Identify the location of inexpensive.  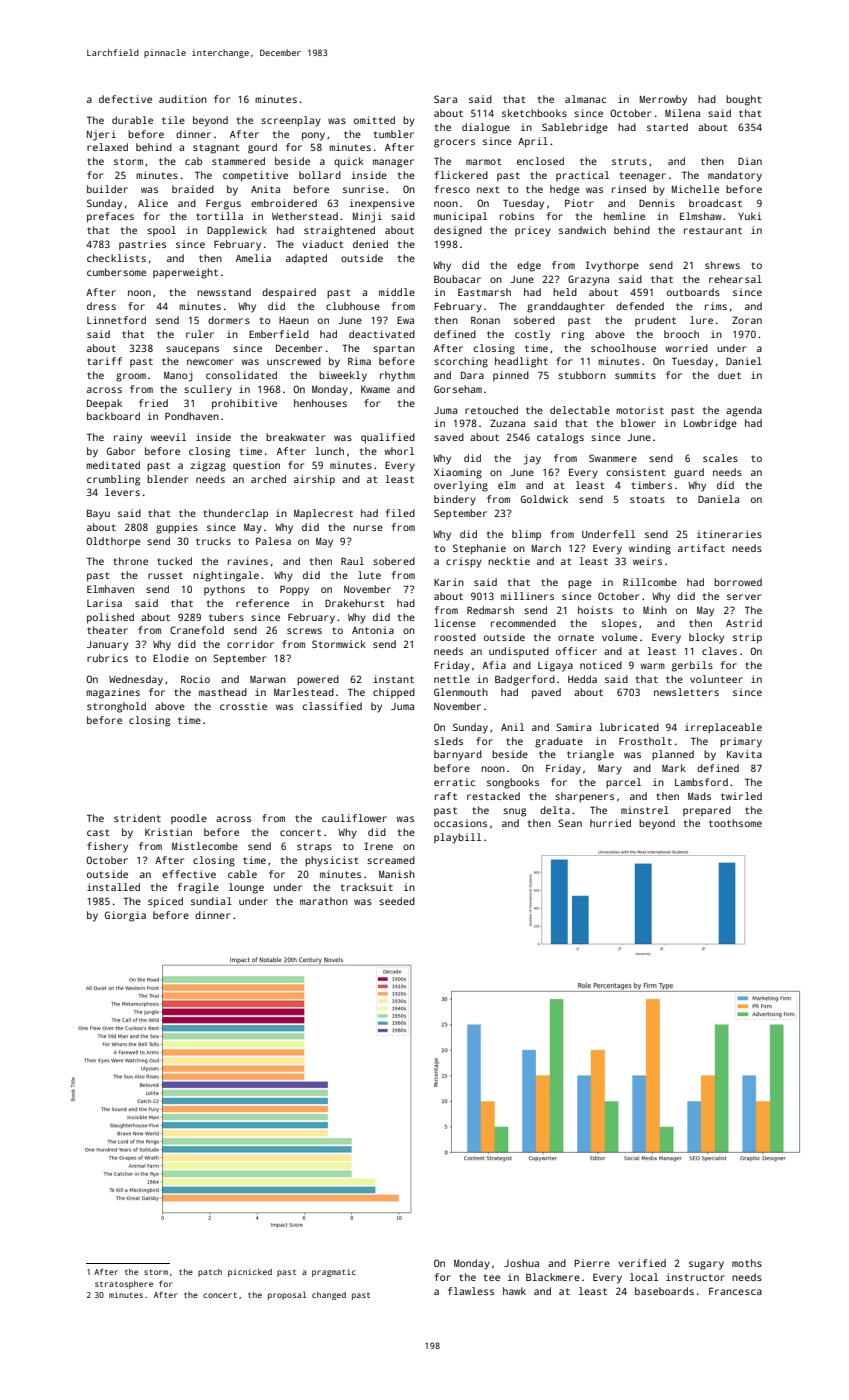
(382, 204).
